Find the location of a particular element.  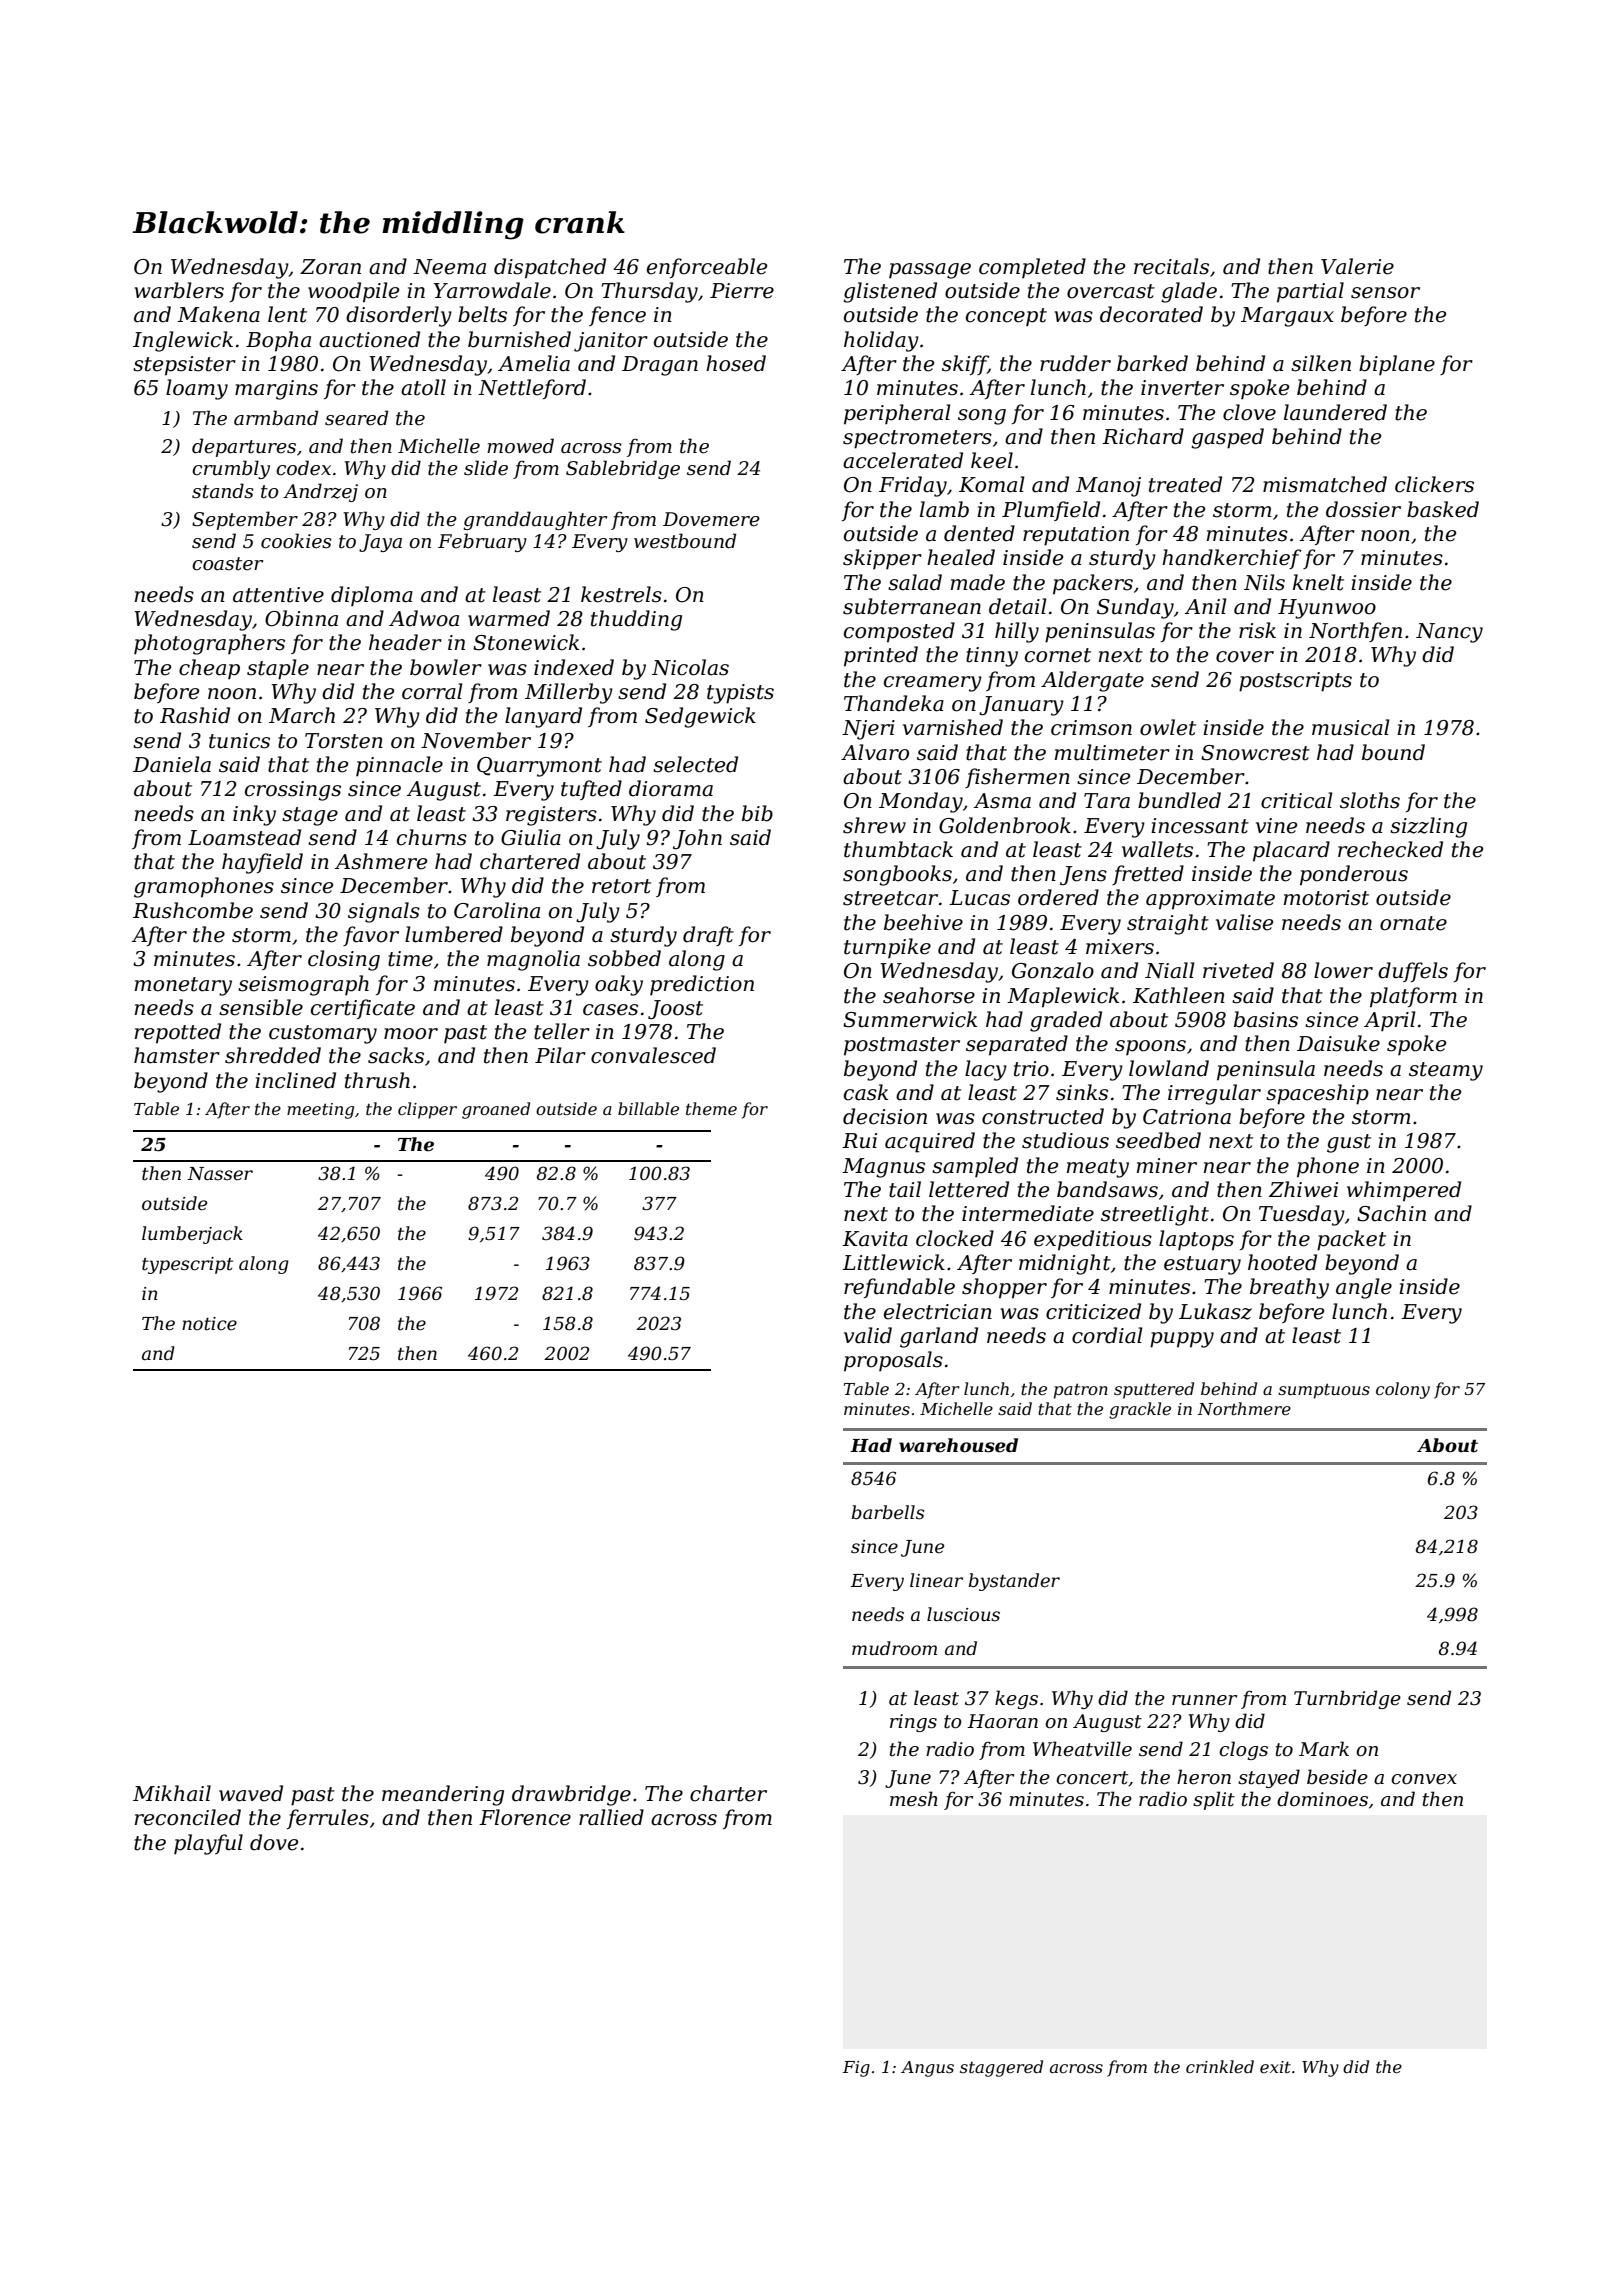

Valerie is located at coordinates (1357, 266).
